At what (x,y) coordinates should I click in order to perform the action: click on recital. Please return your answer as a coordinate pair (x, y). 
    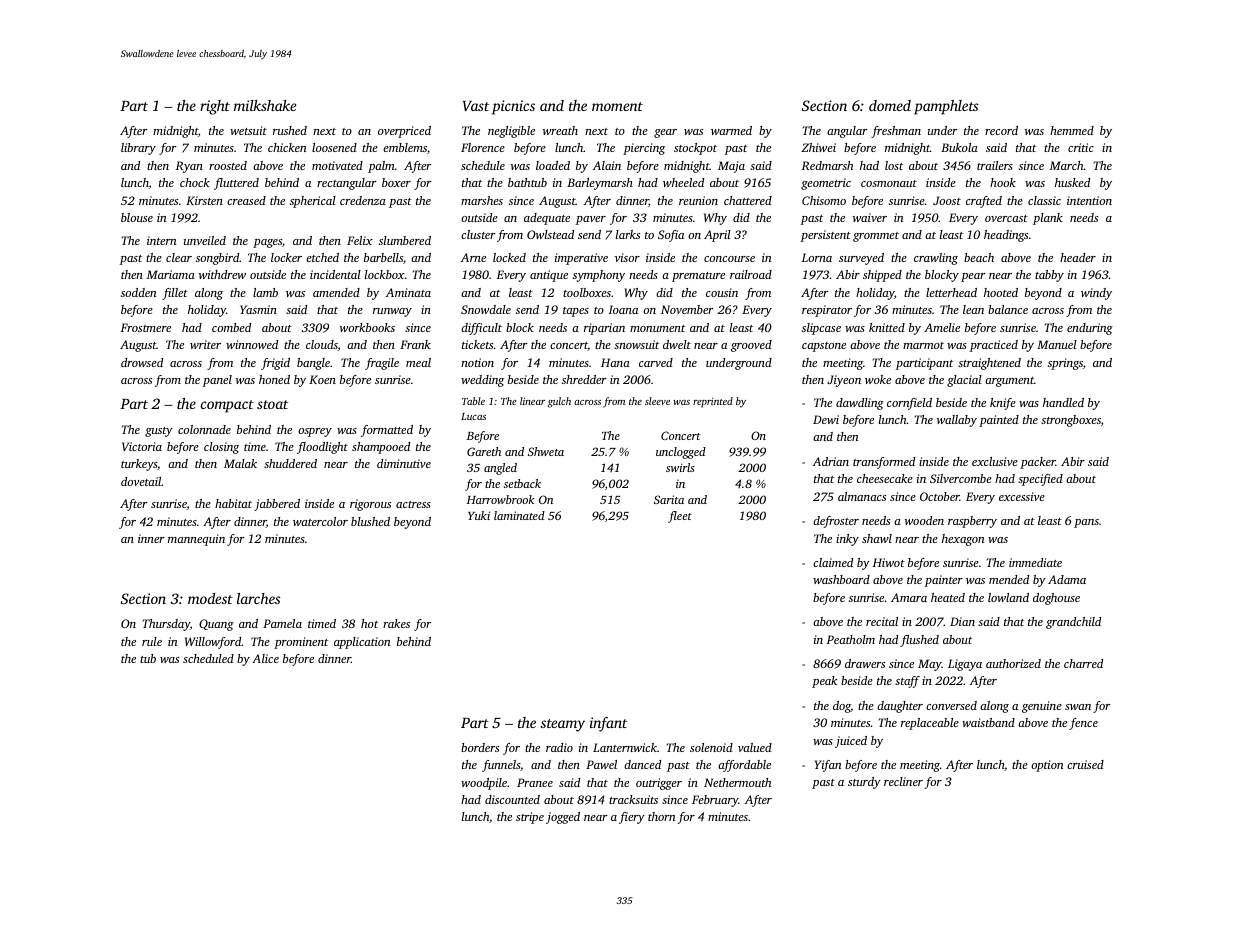
    Looking at the image, I should click on (882, 621).
